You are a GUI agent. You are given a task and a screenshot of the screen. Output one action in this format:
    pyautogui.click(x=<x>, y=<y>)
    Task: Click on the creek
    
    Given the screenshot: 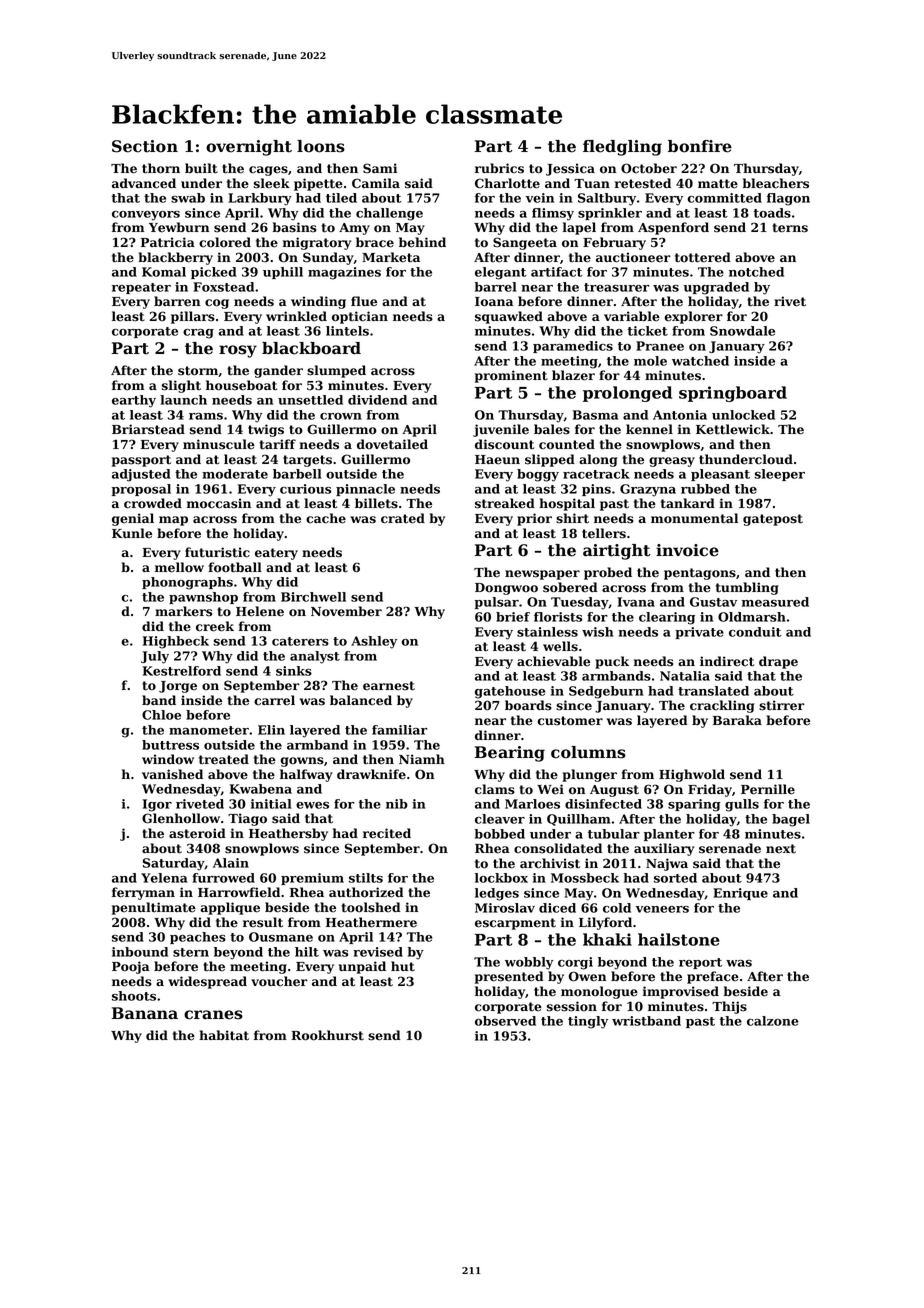 What is the action you would take?
    pyautogui.click(x=215, y=626)
